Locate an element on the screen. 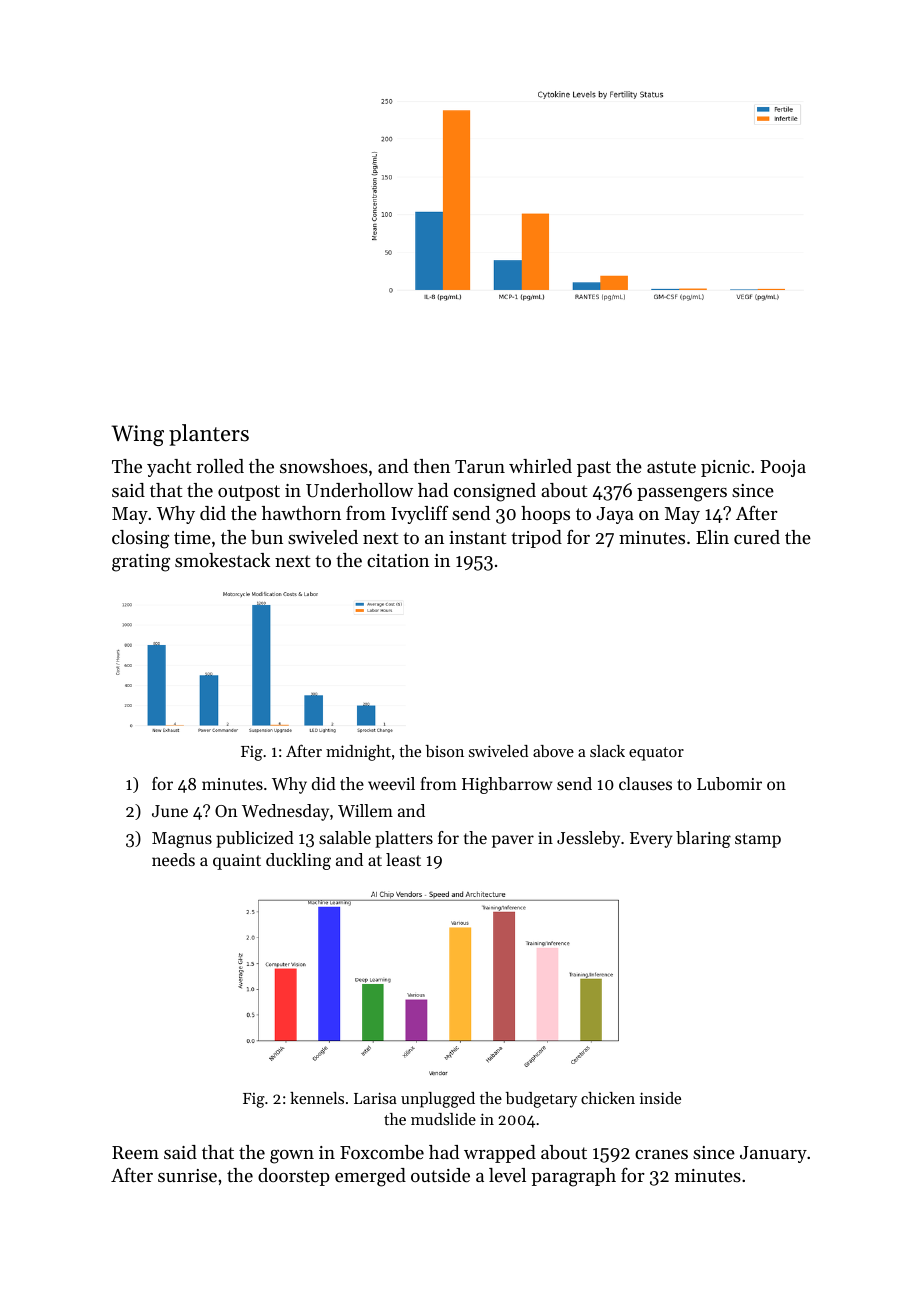  smokestack is located at coordinates (222, 560).
